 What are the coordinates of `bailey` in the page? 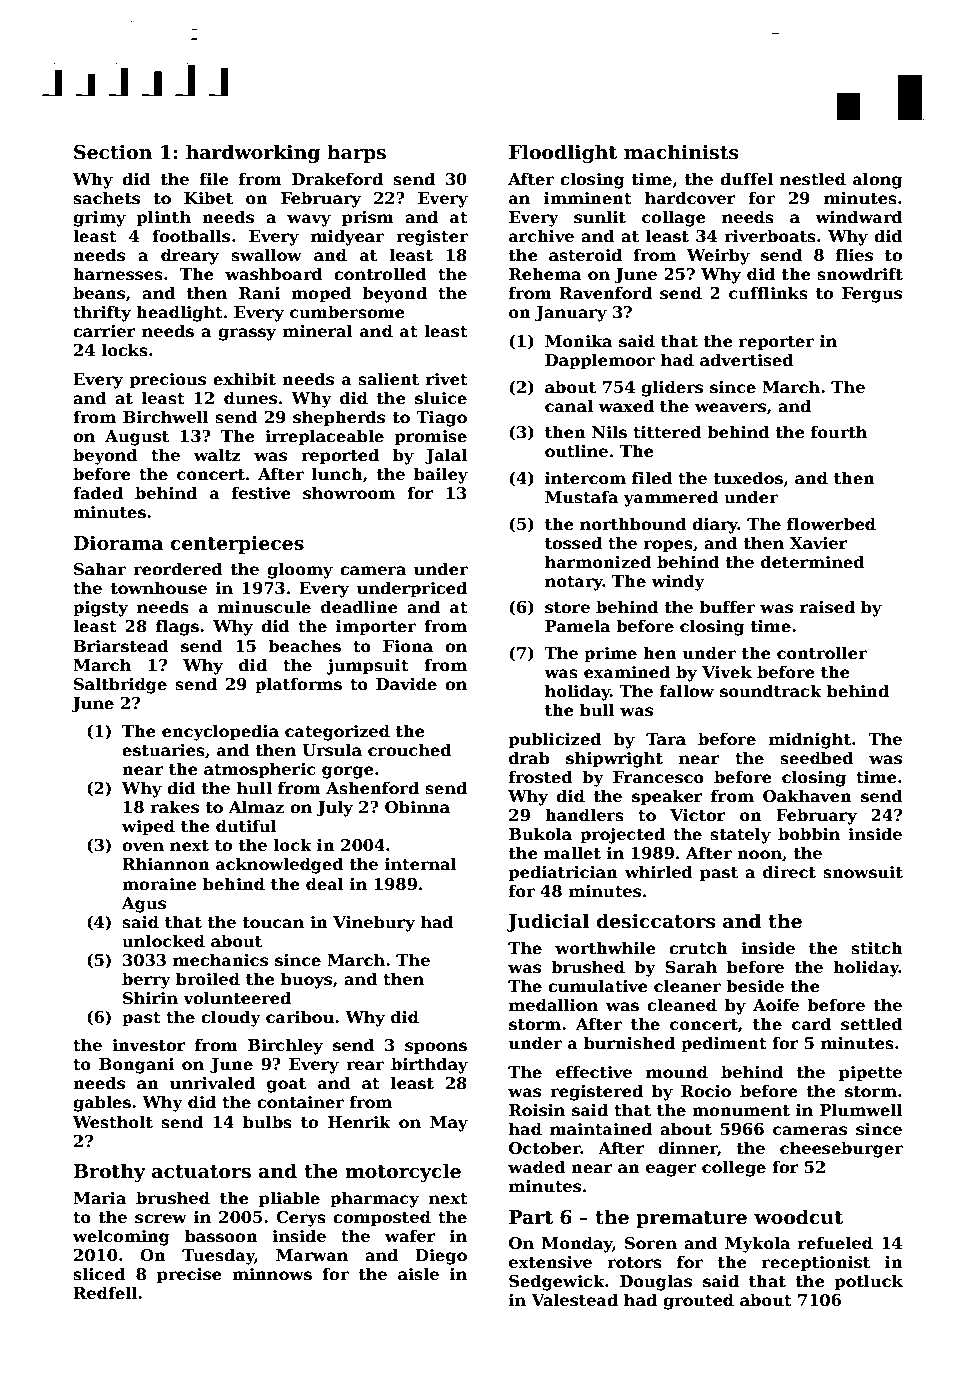 It's located at (441, 475).
